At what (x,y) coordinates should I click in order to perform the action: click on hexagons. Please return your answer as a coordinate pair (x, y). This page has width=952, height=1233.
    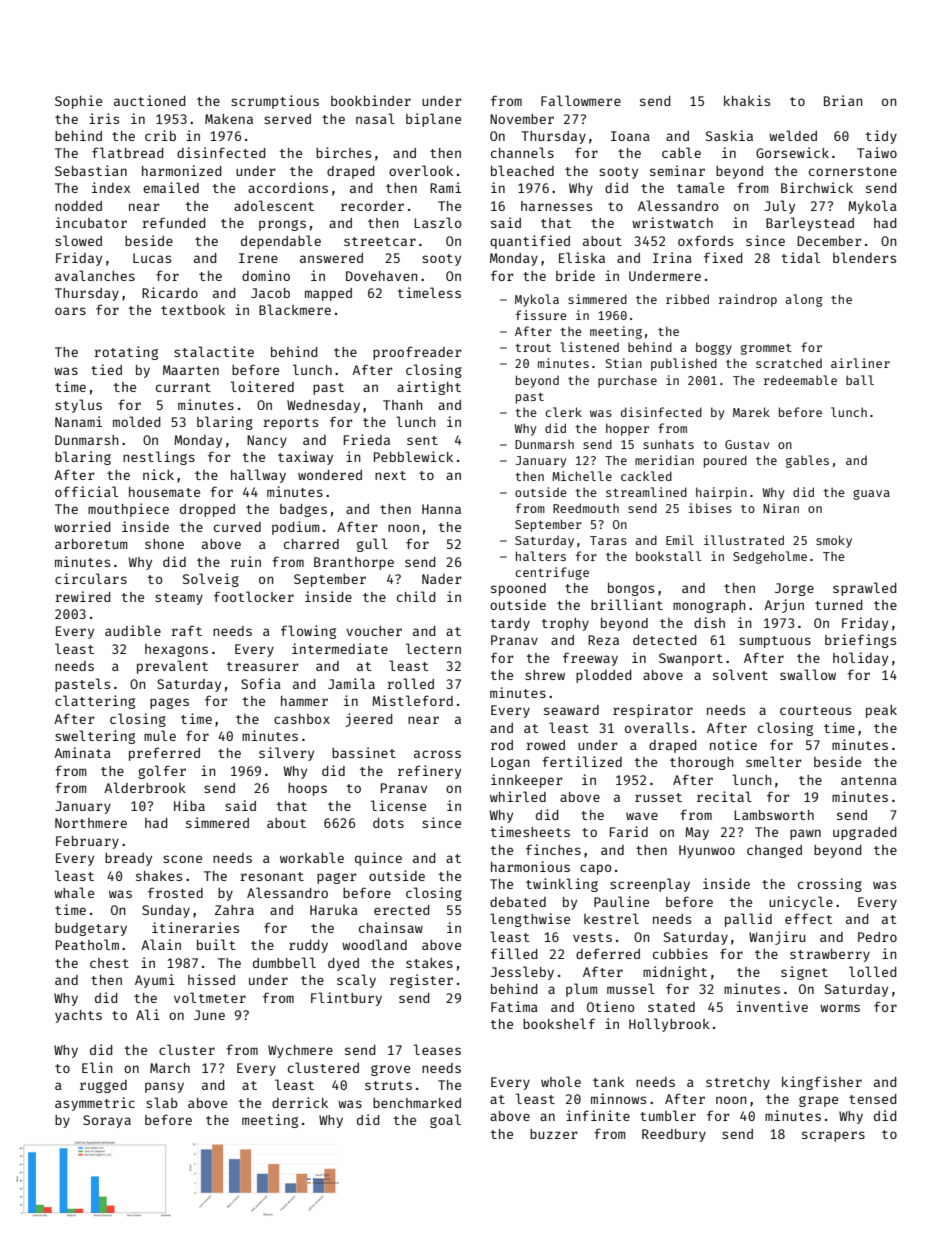
    Looking at the image, I should click on (176, 650).
